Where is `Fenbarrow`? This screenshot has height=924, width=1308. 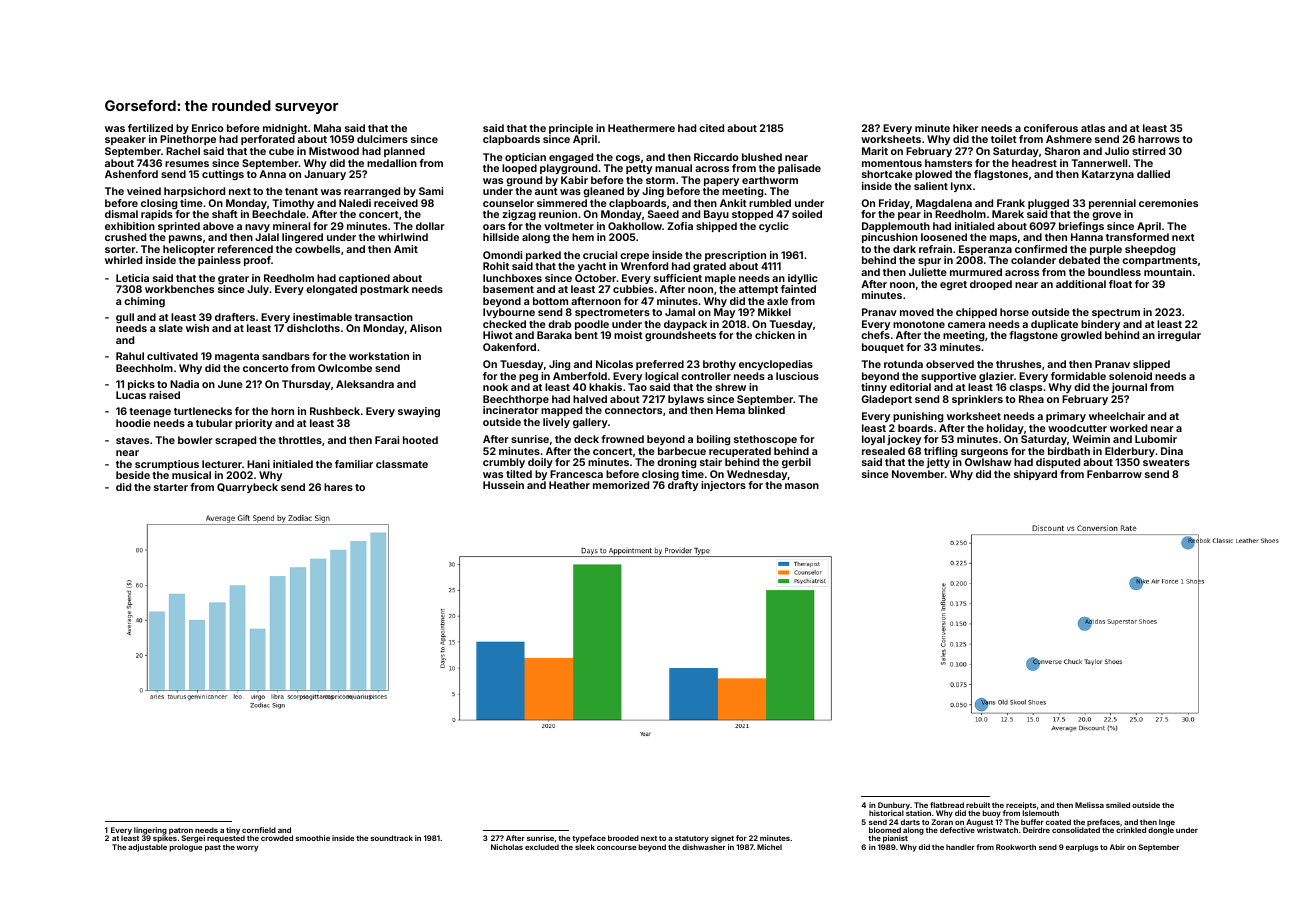
Fenbarrow is located at coordinates (1114, 474).
